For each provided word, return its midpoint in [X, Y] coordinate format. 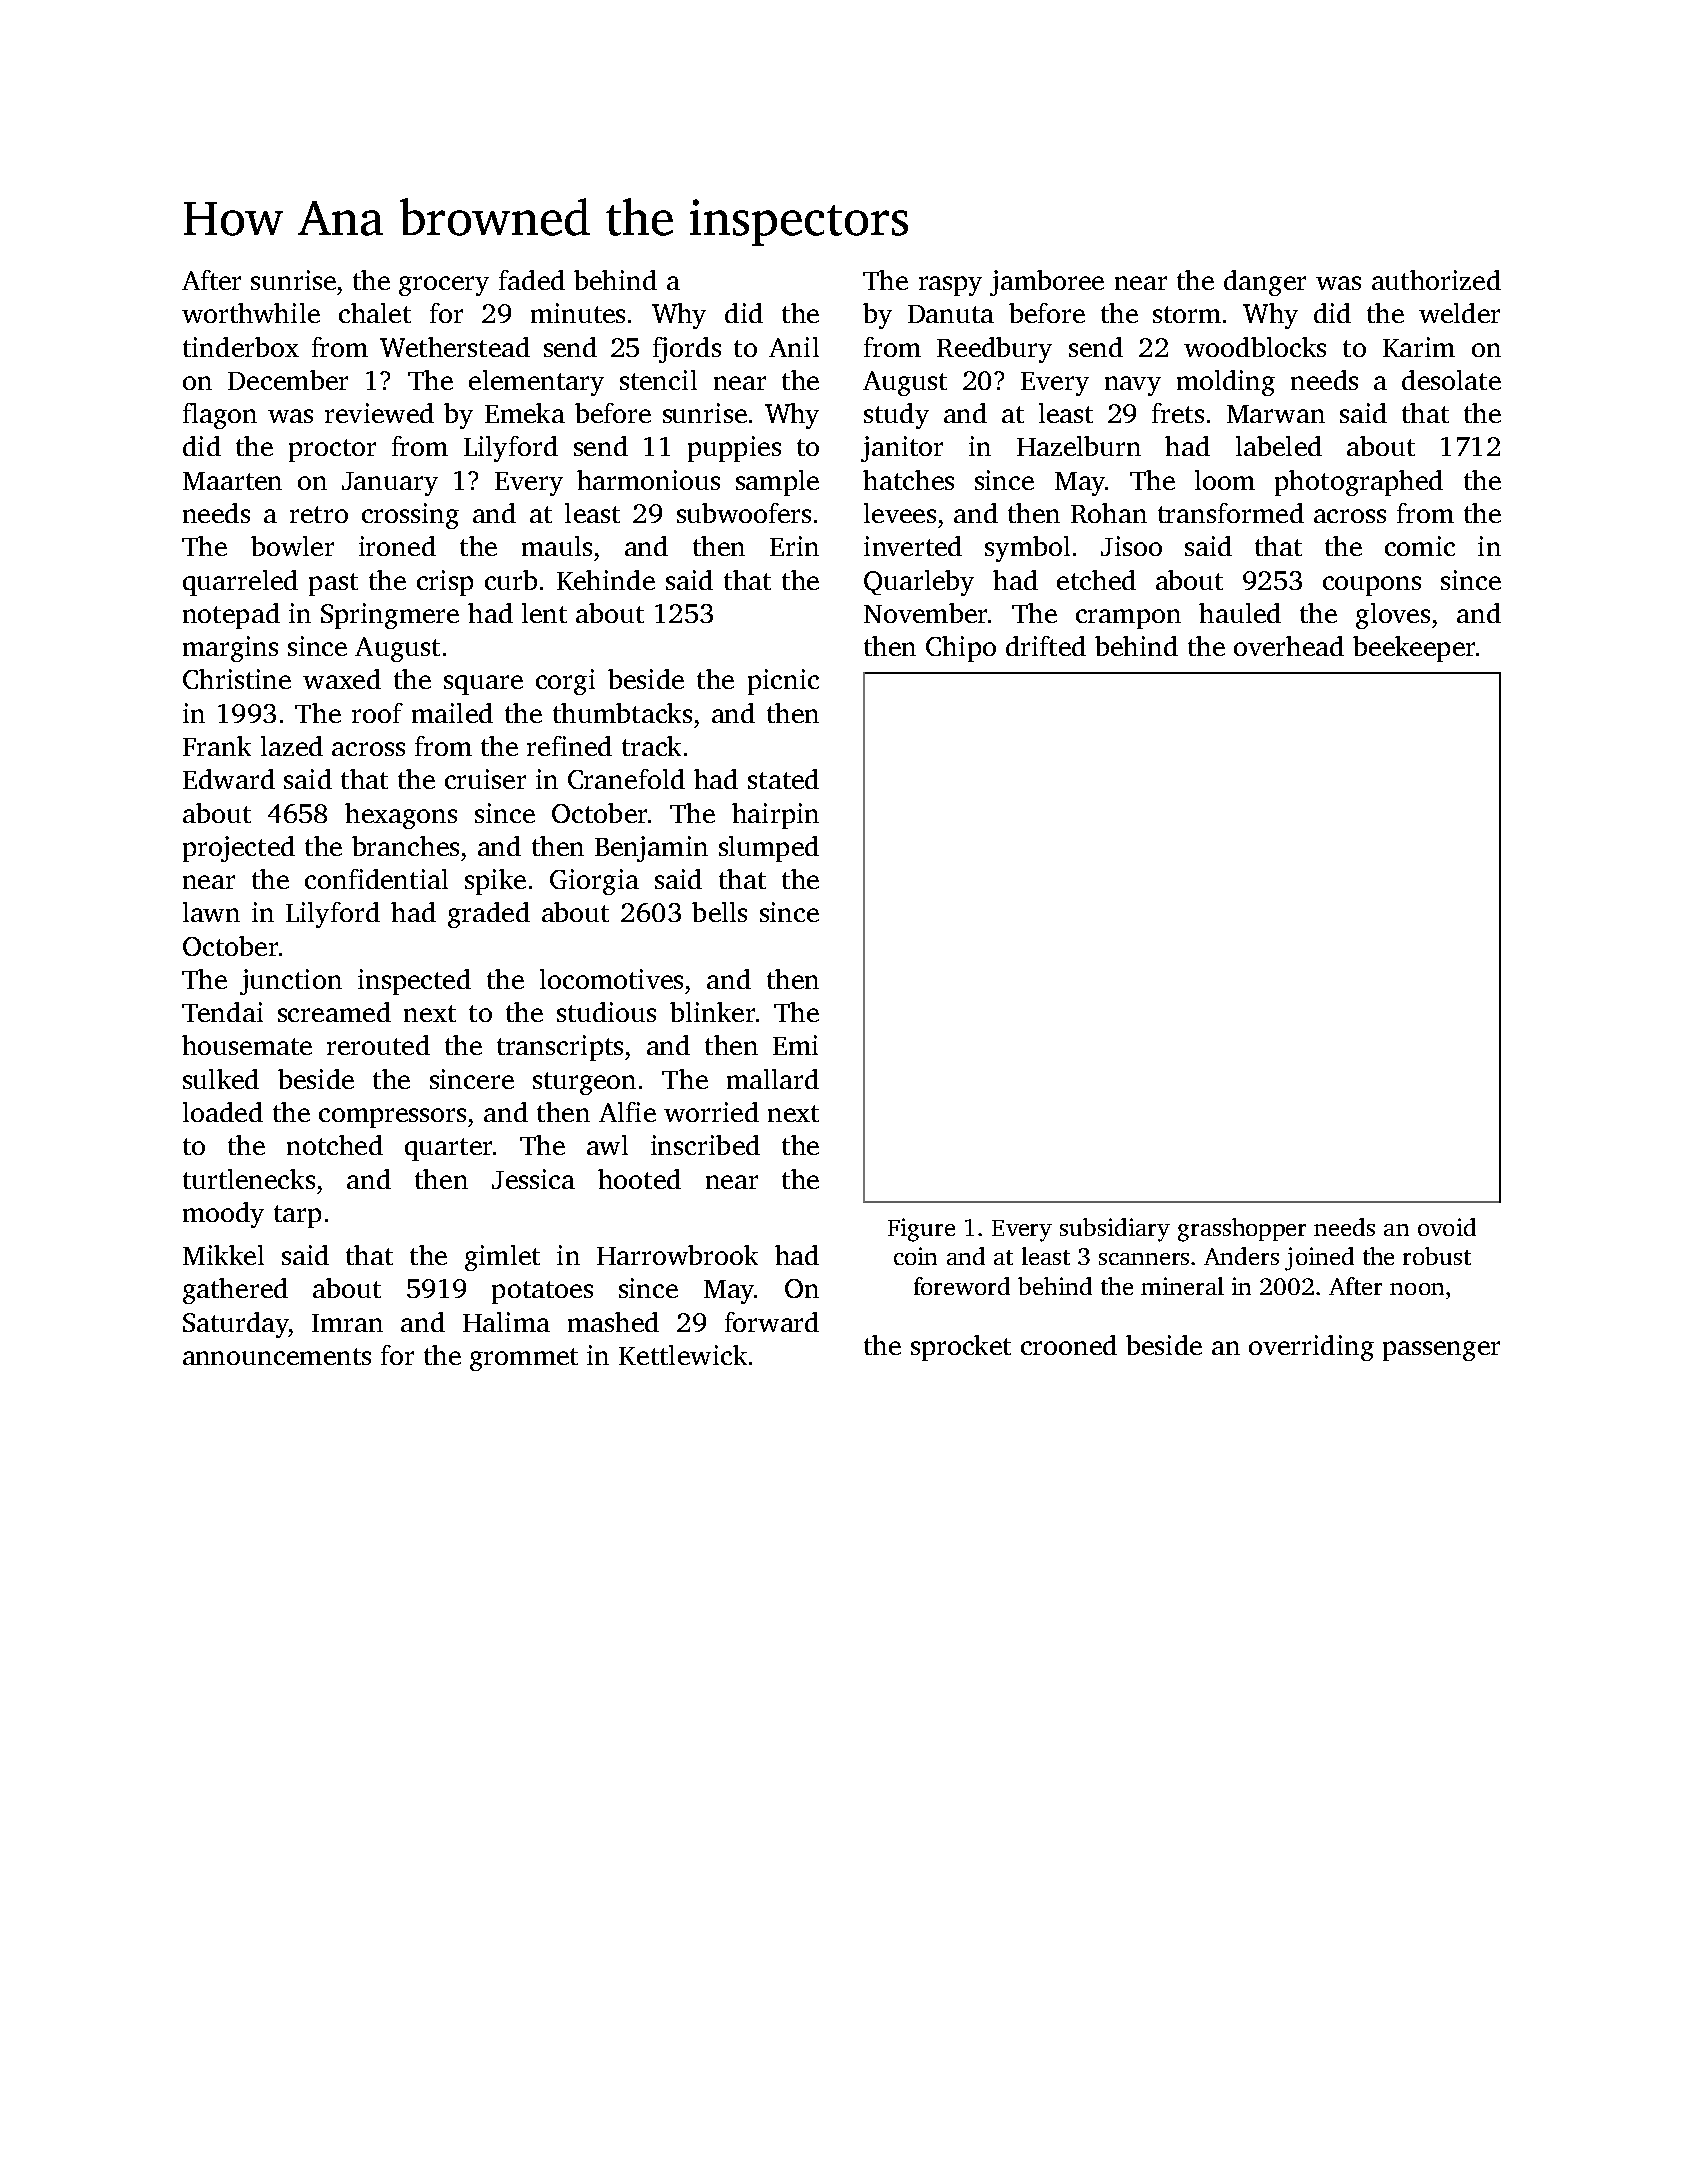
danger [1265, 283]
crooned [1069, 1345]
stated [783, 779]
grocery [444, 286]
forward [772, 1322]
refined [569, 746]
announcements [277, 1356]
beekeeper [1414, 649]
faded [532, 280]
